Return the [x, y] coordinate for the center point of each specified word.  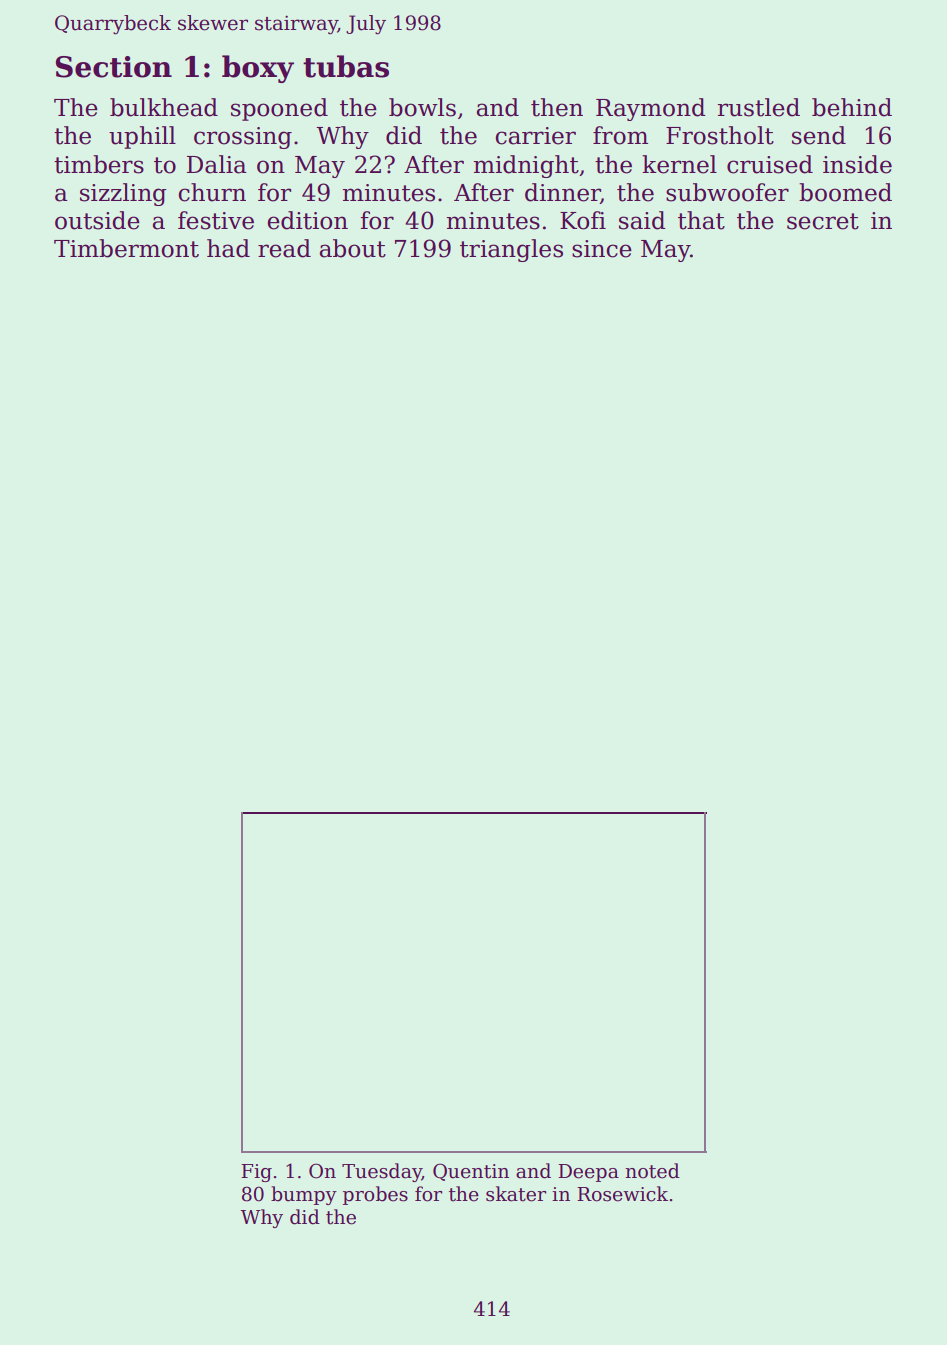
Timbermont [126, 248]
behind [852, 107]
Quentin [471, 1172]
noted [652, 1171]
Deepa [588, 1173]
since [602, 249]
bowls [422, 107]
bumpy [304, 1195]
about [353, 248]
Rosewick [622, 1194]
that [701, 220]
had [228, 248]
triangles [511, 250]
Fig [256, 1173]
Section [114, 67]
